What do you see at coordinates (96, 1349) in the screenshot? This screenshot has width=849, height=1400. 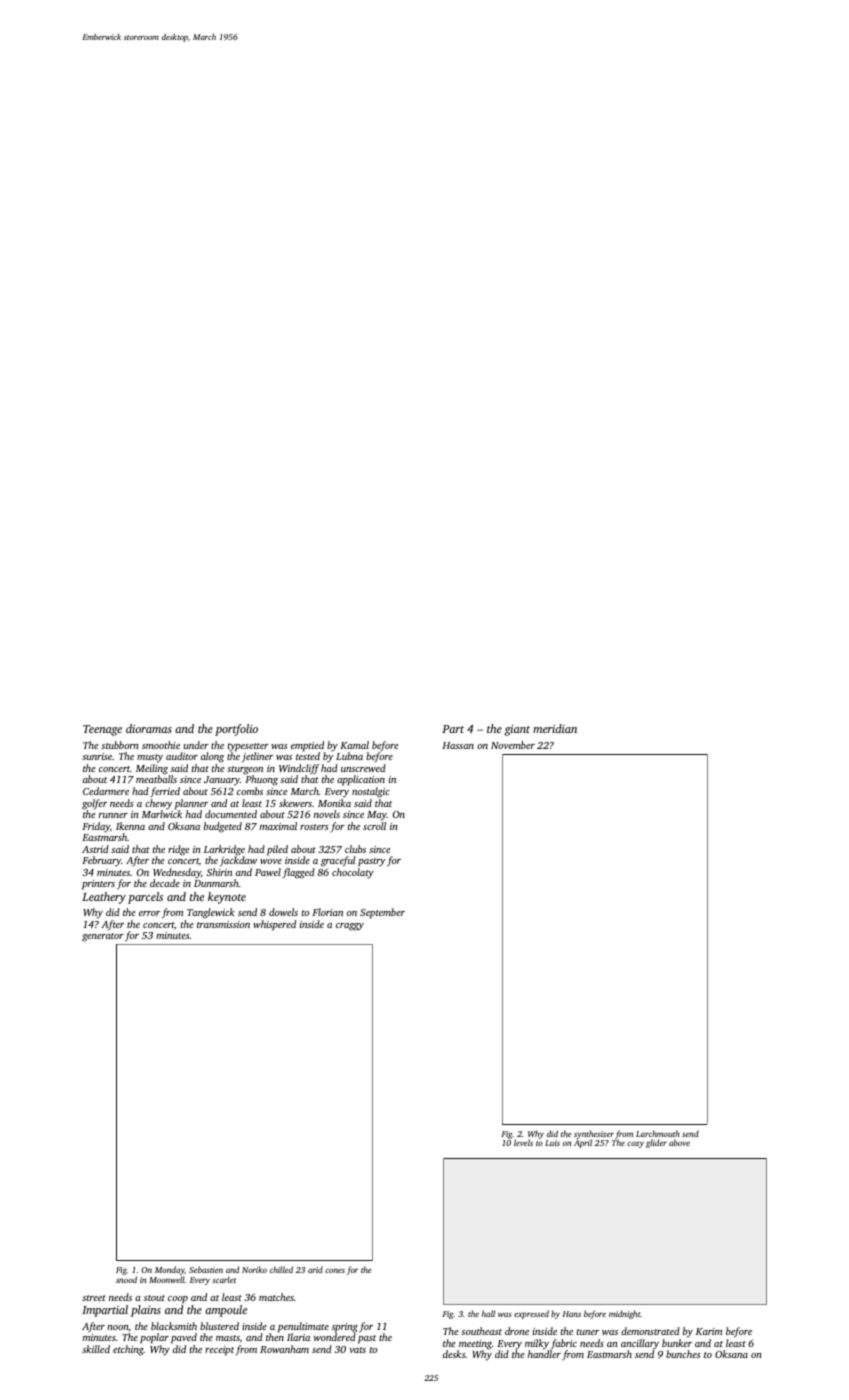 I see `skilled` at bounding box center [96, 1349].
